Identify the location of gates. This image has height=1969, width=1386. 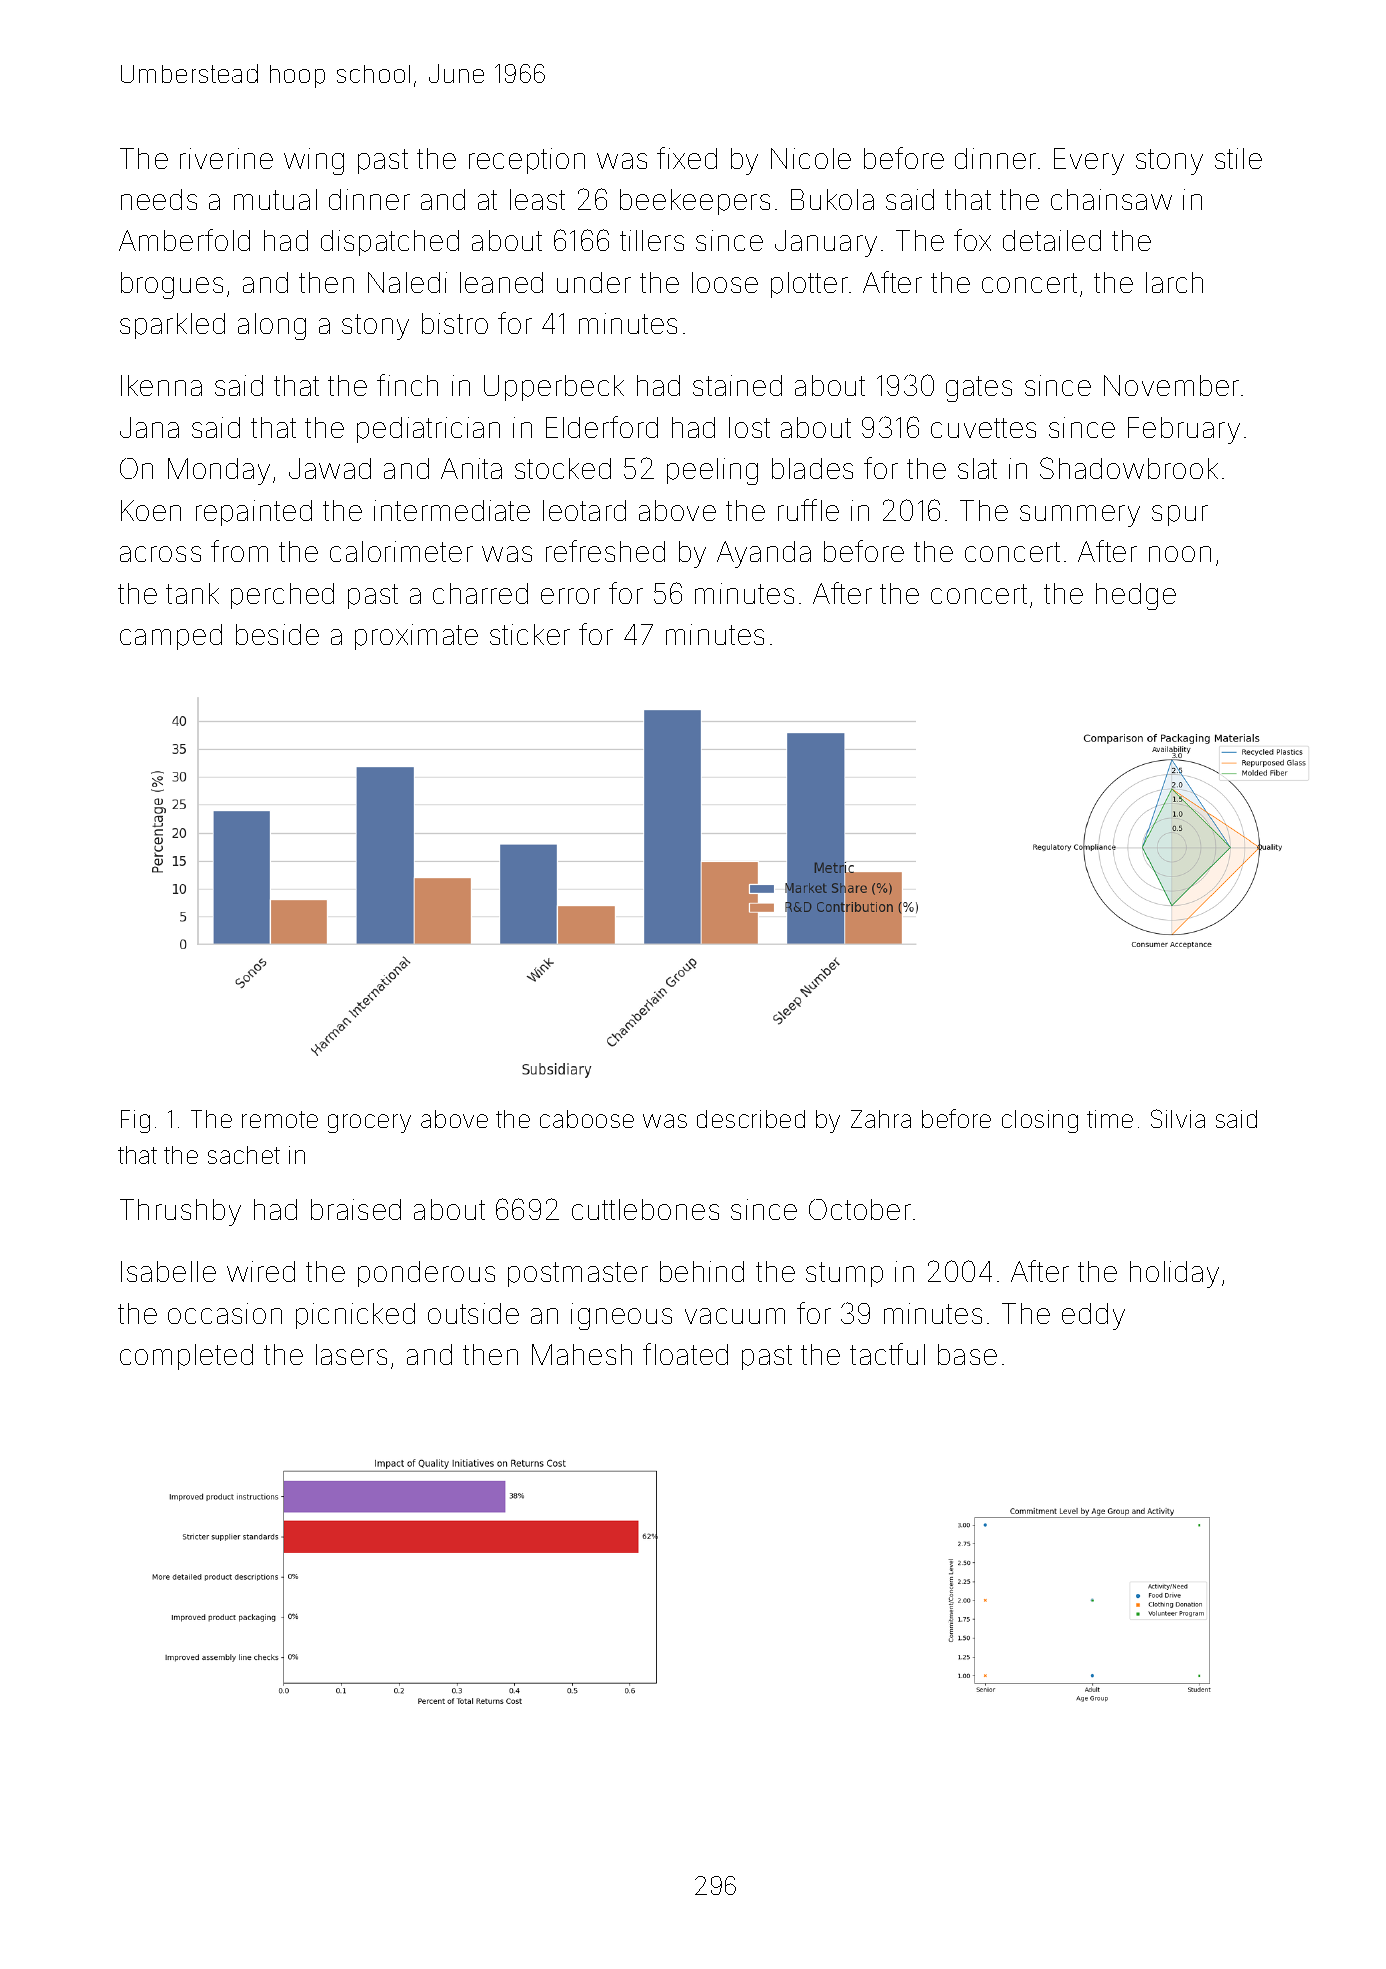
(979, 389).
